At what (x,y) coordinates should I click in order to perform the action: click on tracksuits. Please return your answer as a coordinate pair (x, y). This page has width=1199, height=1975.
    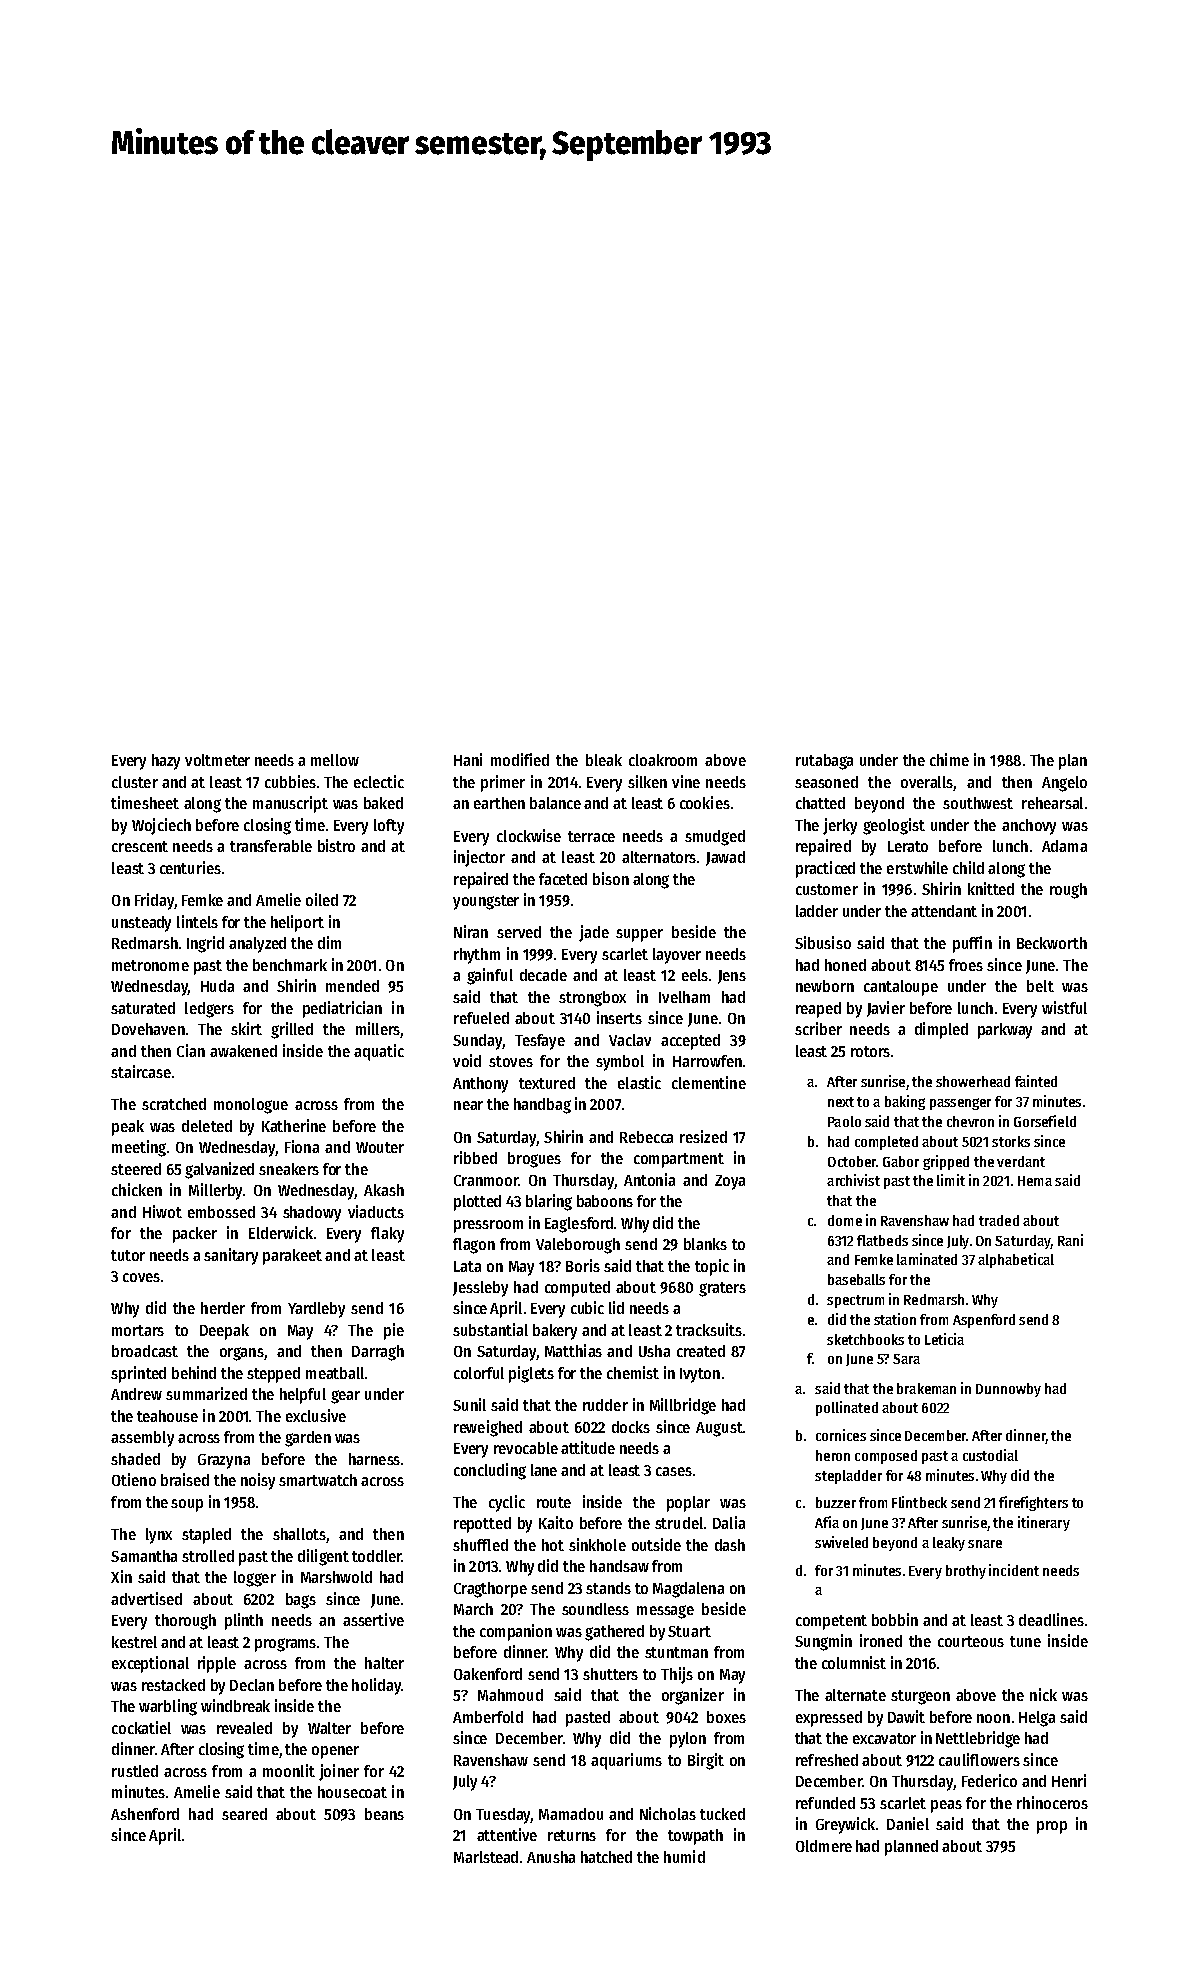
    Looking at the image, I should click on (709, 1329).
